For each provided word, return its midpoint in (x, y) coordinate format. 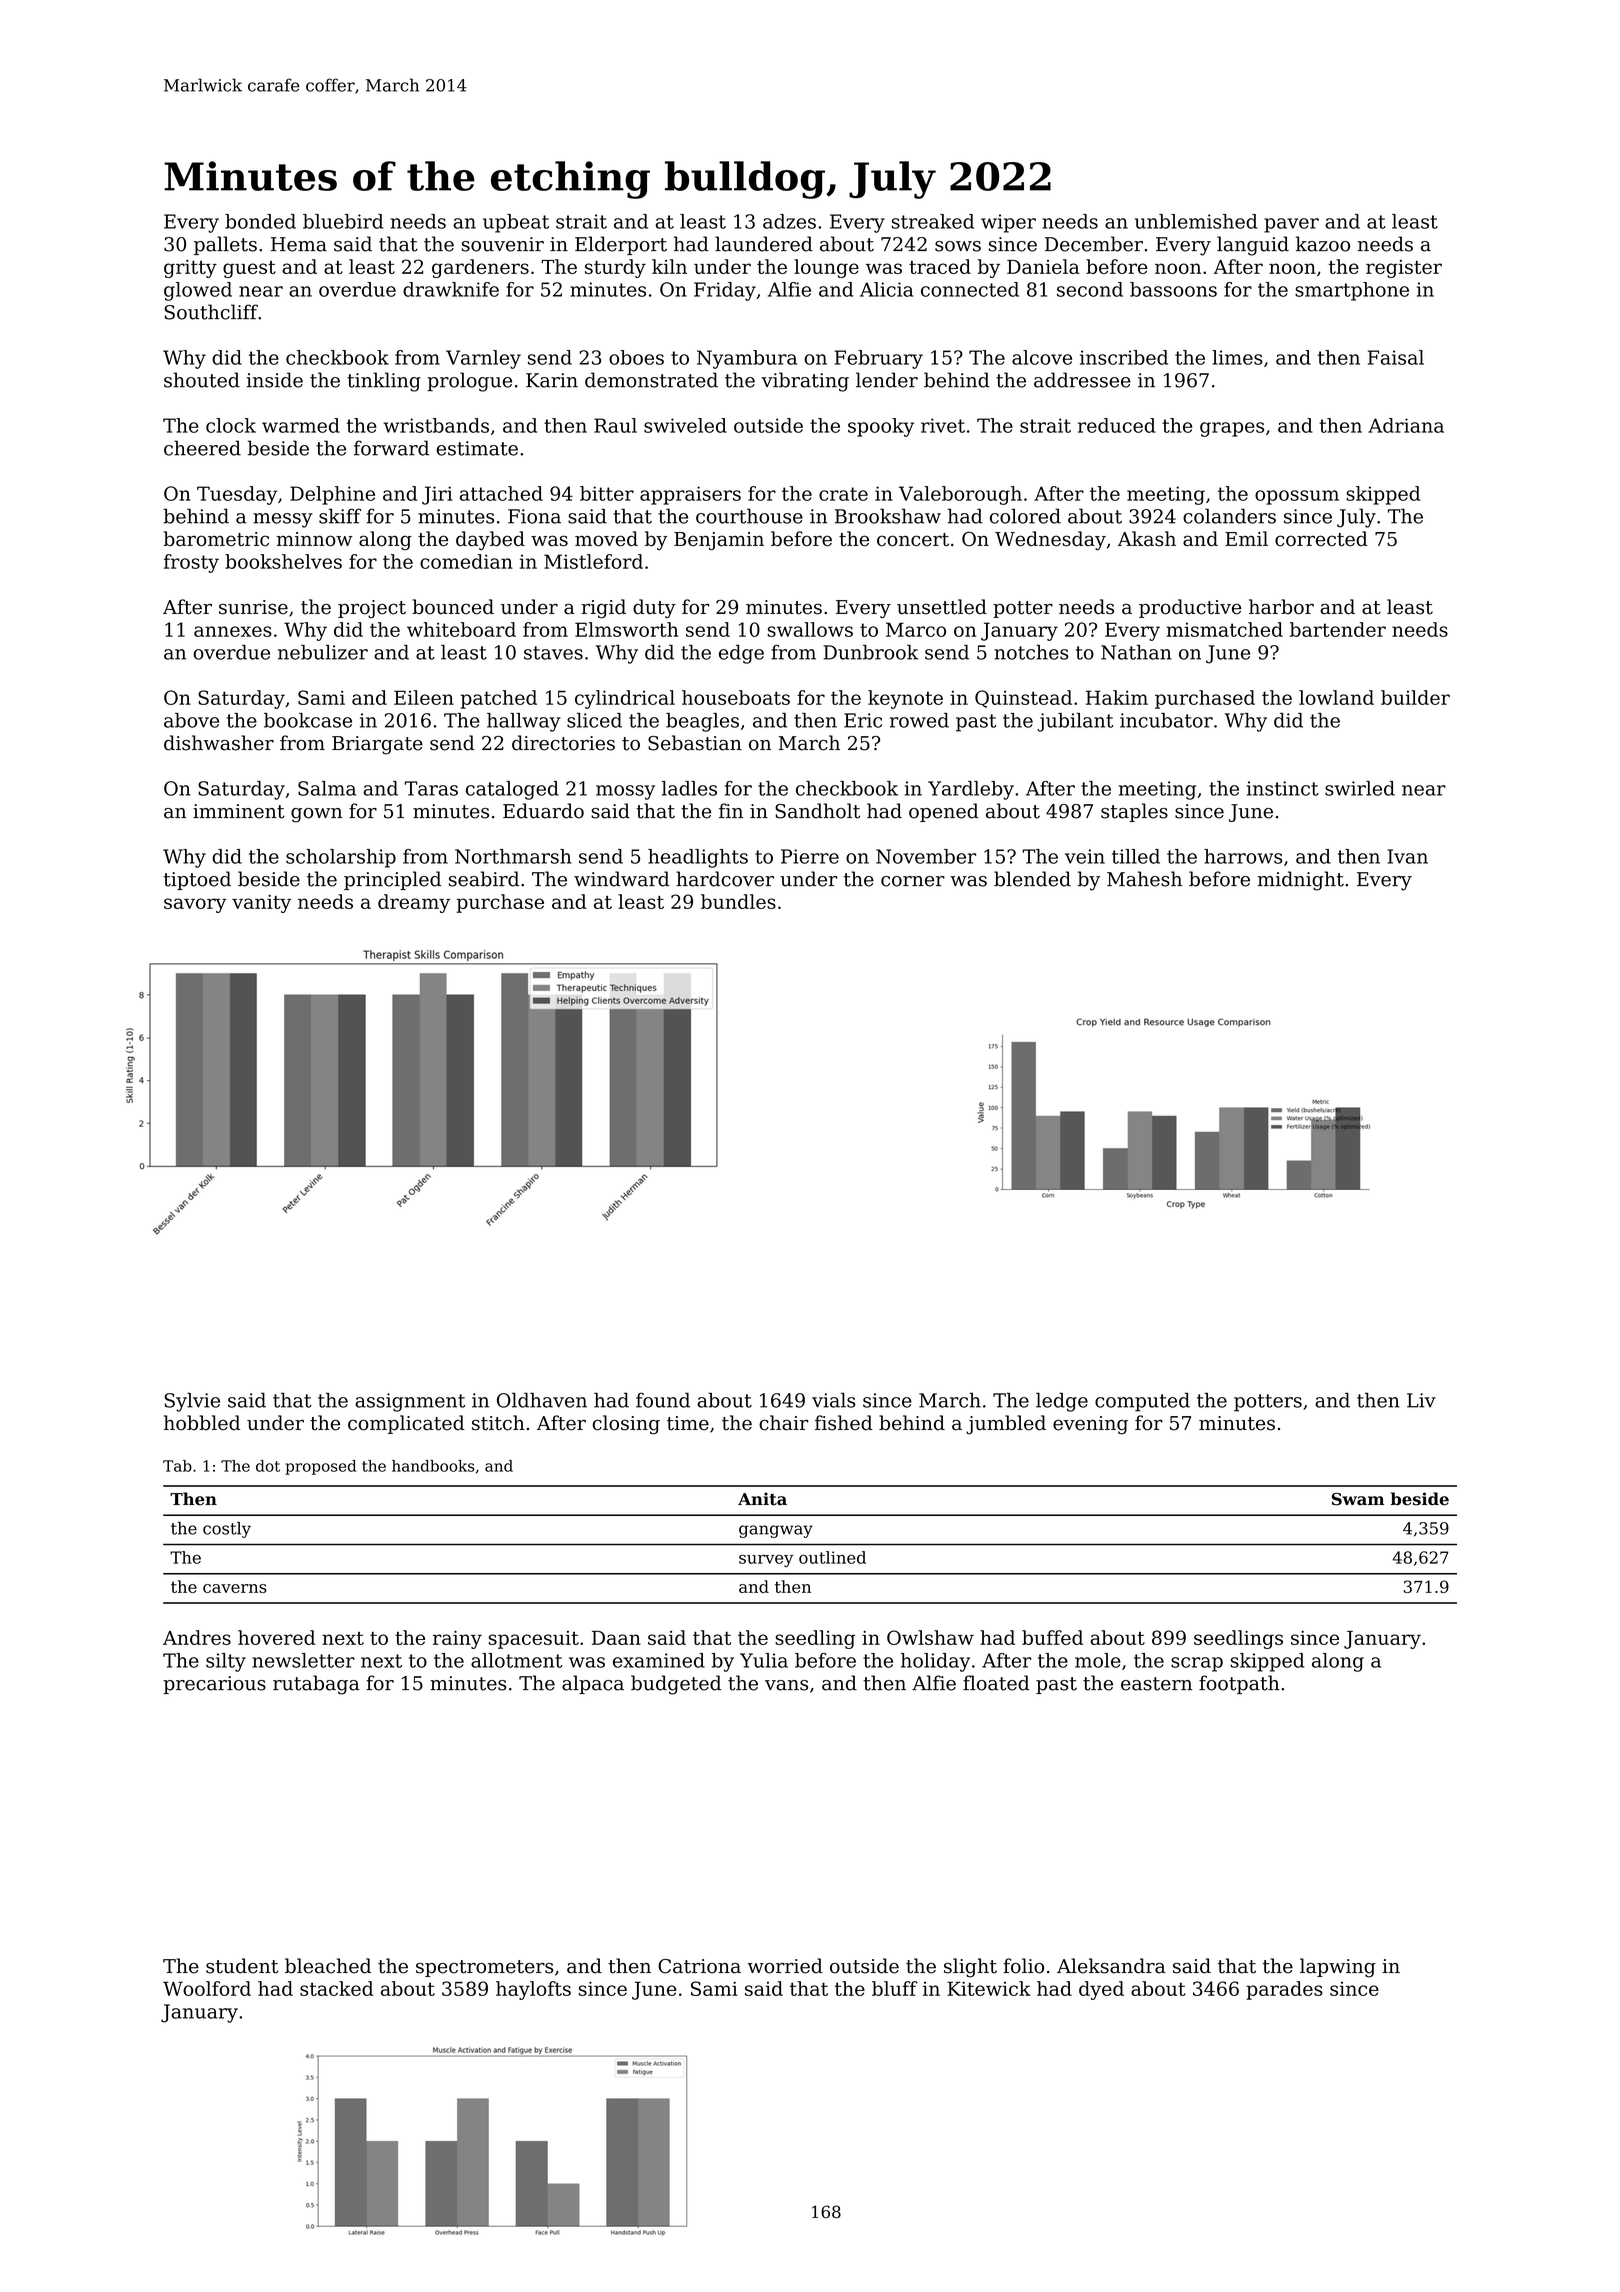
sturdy (615, 268)
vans (786, 1685)
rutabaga (316, 1685)
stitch (498, 1423)
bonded (260, 221)
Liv (1421, 1400)
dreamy (414, 903)
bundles (738, 901)
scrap (1197, 1664)
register (1404, 269)
